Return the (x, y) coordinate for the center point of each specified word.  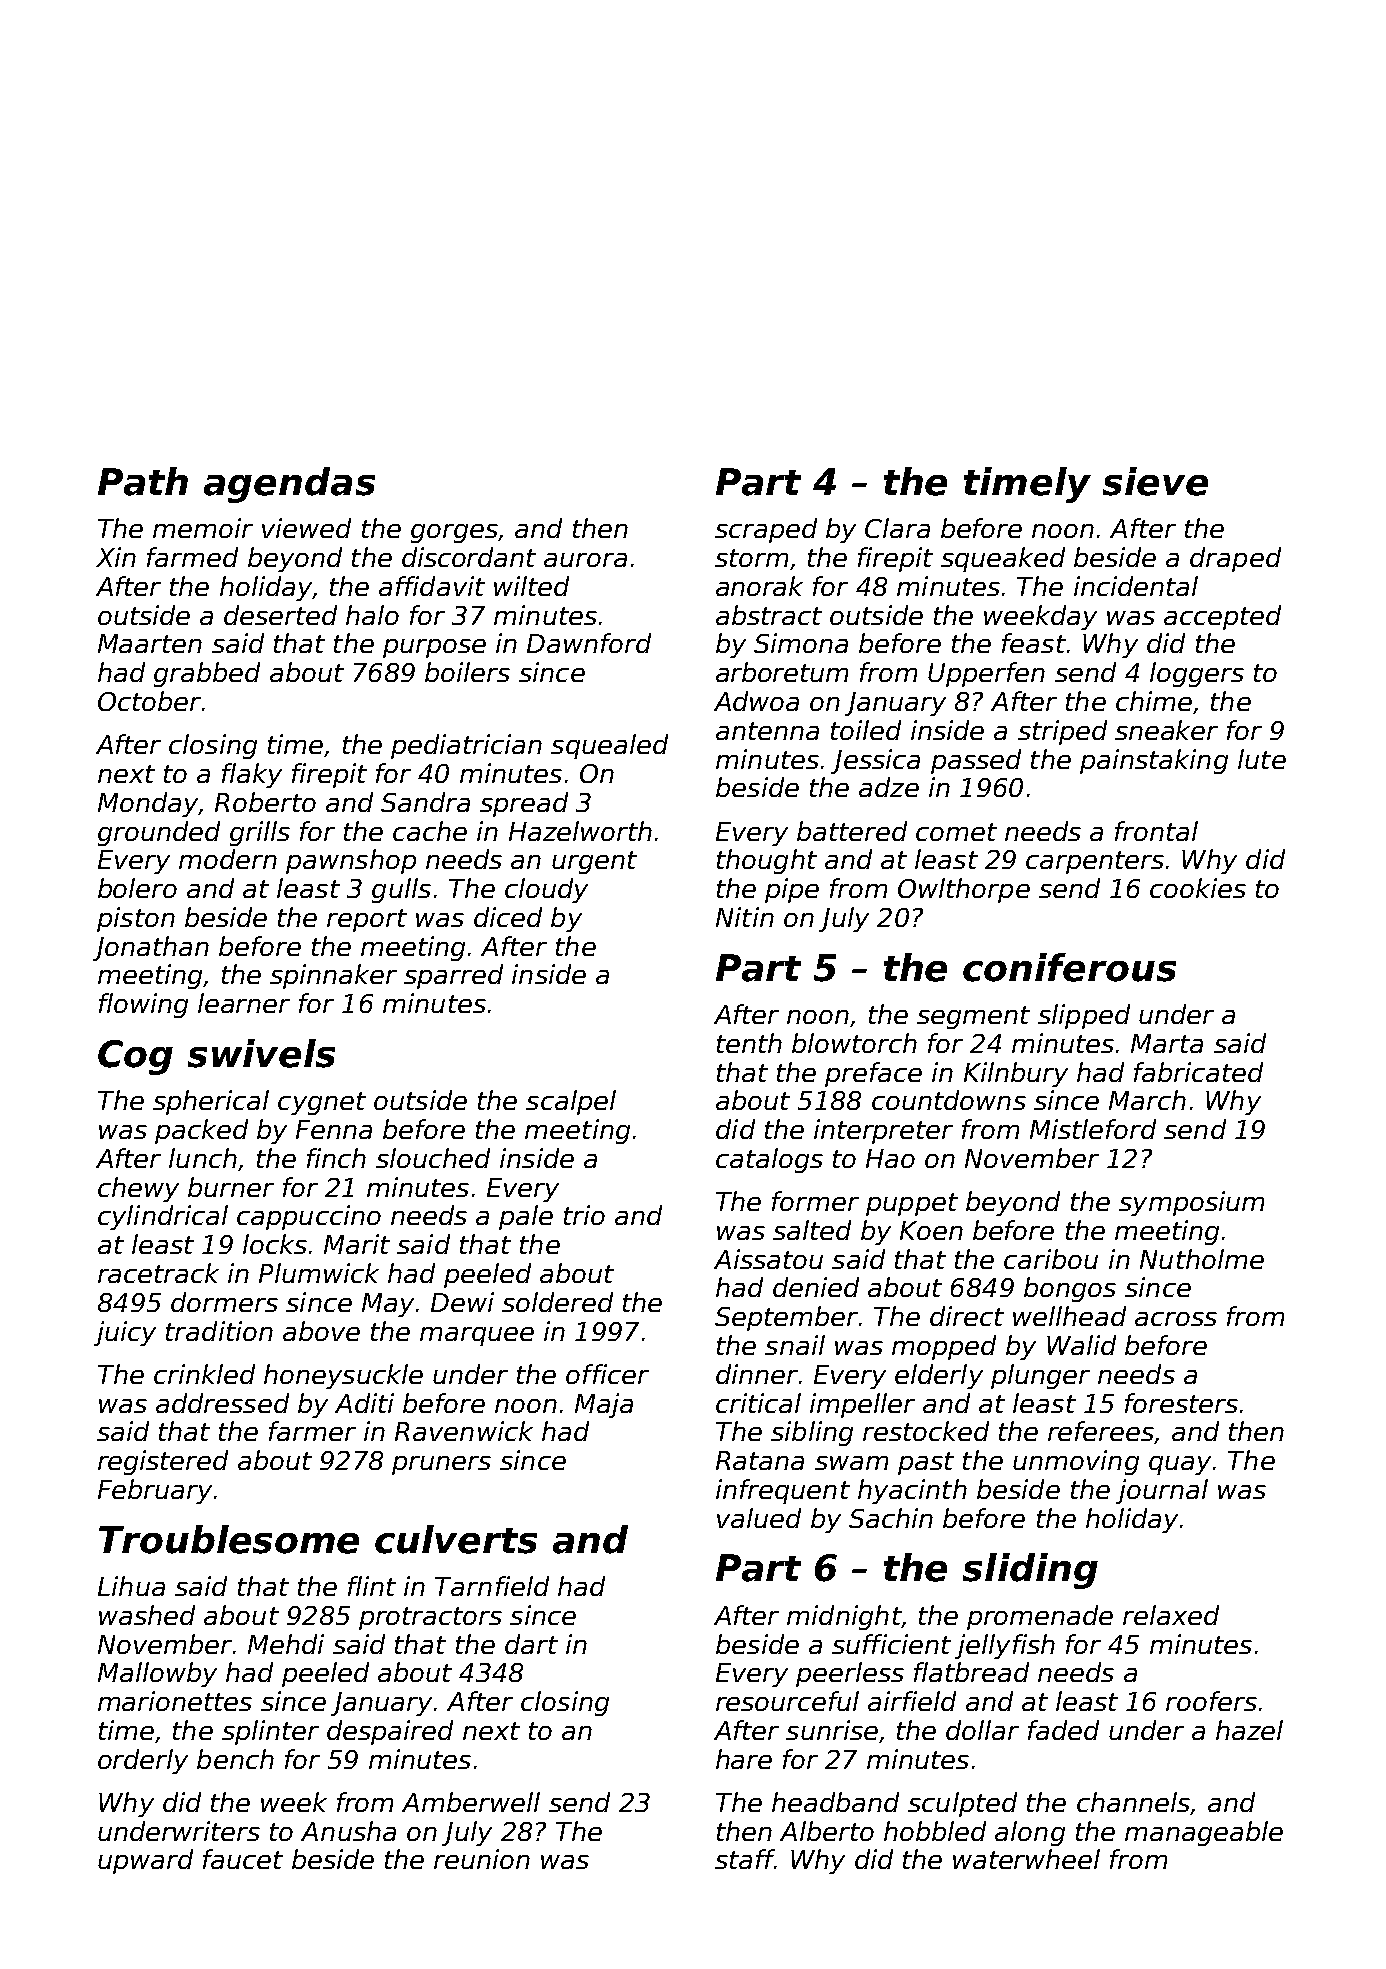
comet (956, 832)
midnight (844, 1617)
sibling (812, 1433)
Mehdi (286, 1644)
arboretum (782, 672)
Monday (148, 804)
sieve (1155, 481)
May (388, 1305)
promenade (1040, 1617)
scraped (766, 530)
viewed (306, 528)
